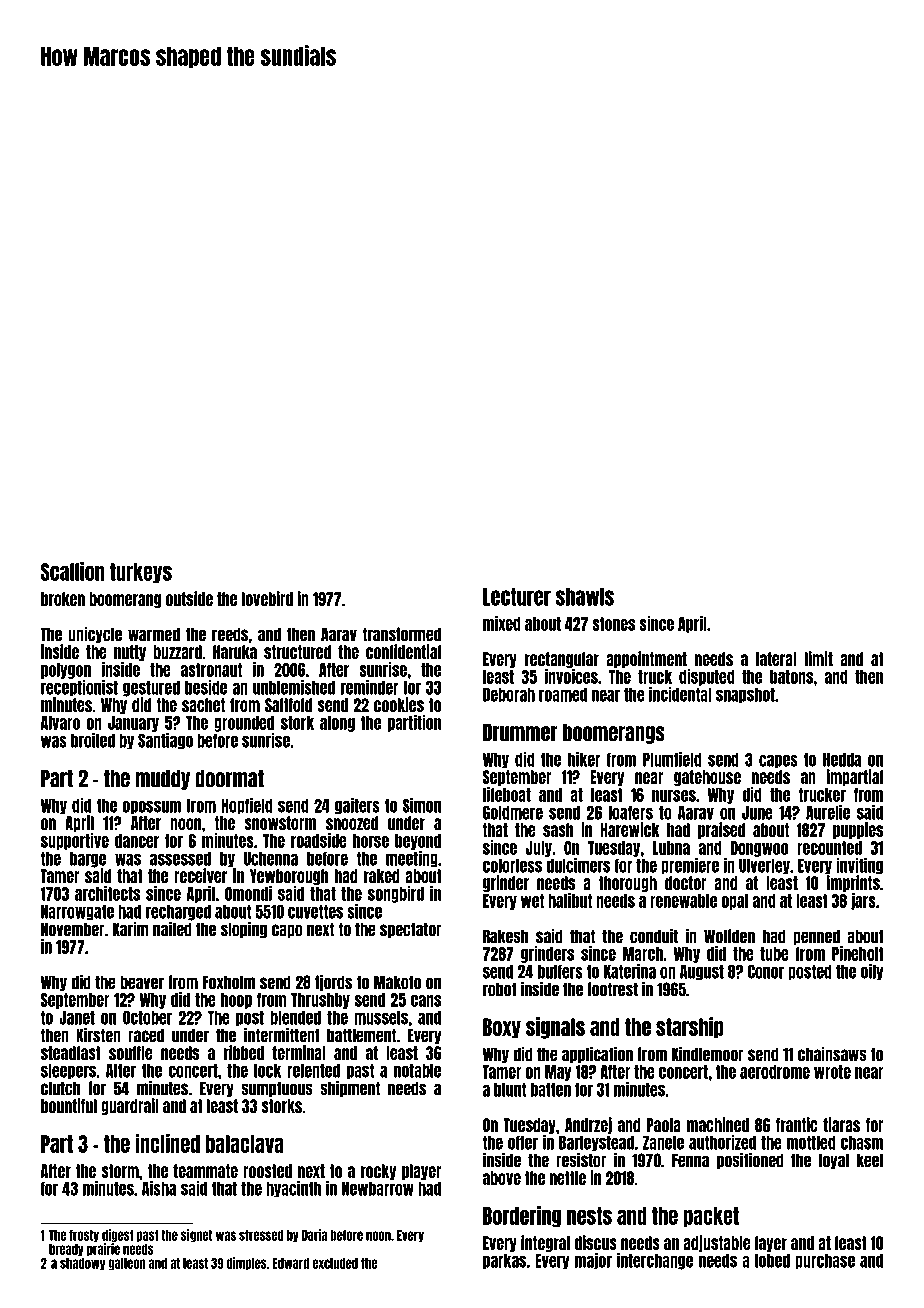 The height and width of the document is (1308, 924). Describe the element at coordinates (131, 929) in the document. I see `Karim` at that location.
